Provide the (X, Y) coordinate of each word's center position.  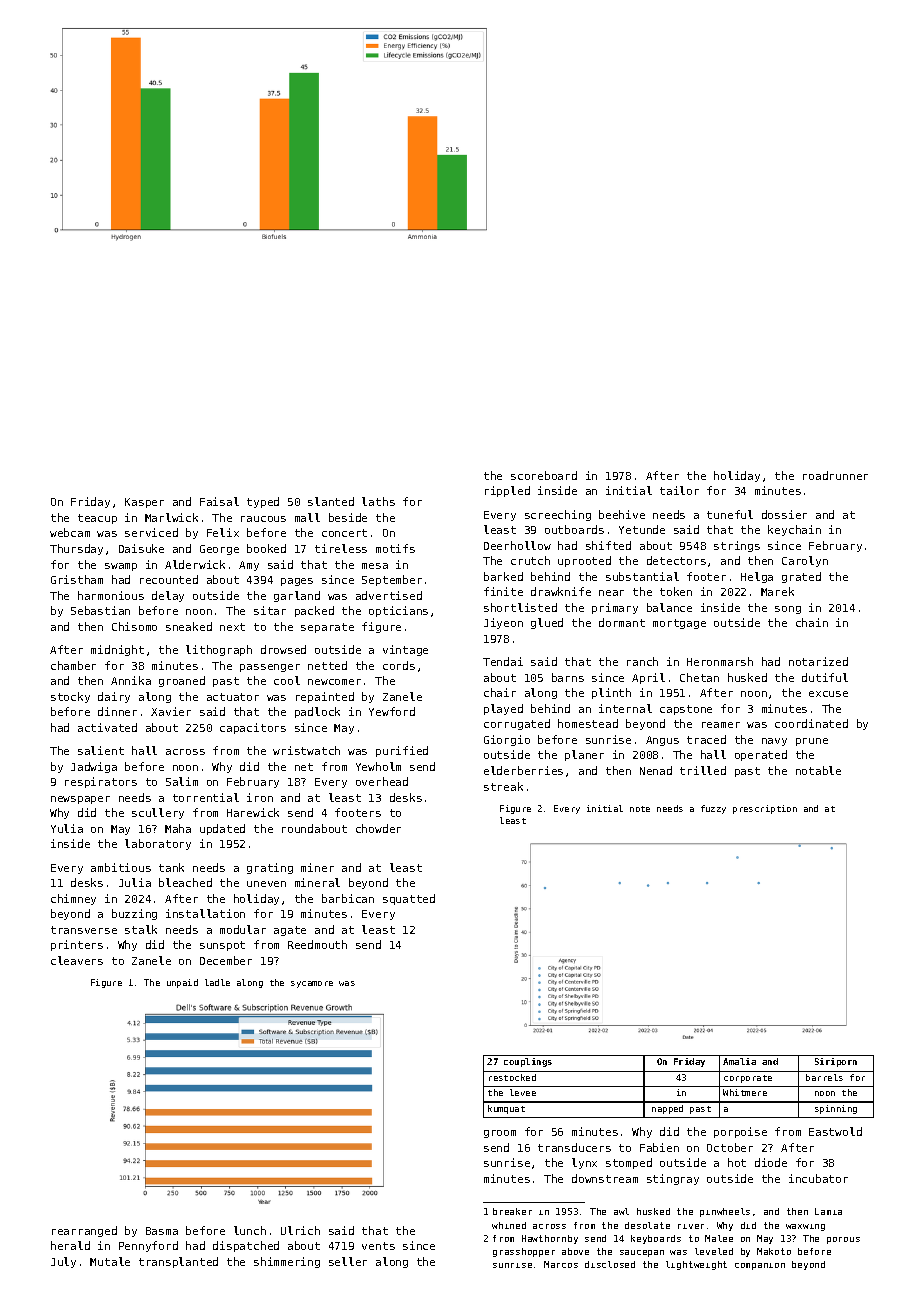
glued (547, 623)
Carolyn (805, 561)
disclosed (610, 1264)
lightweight (696, 1265)
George (219, 550)
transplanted (178, 1262)
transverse (84, 930)
